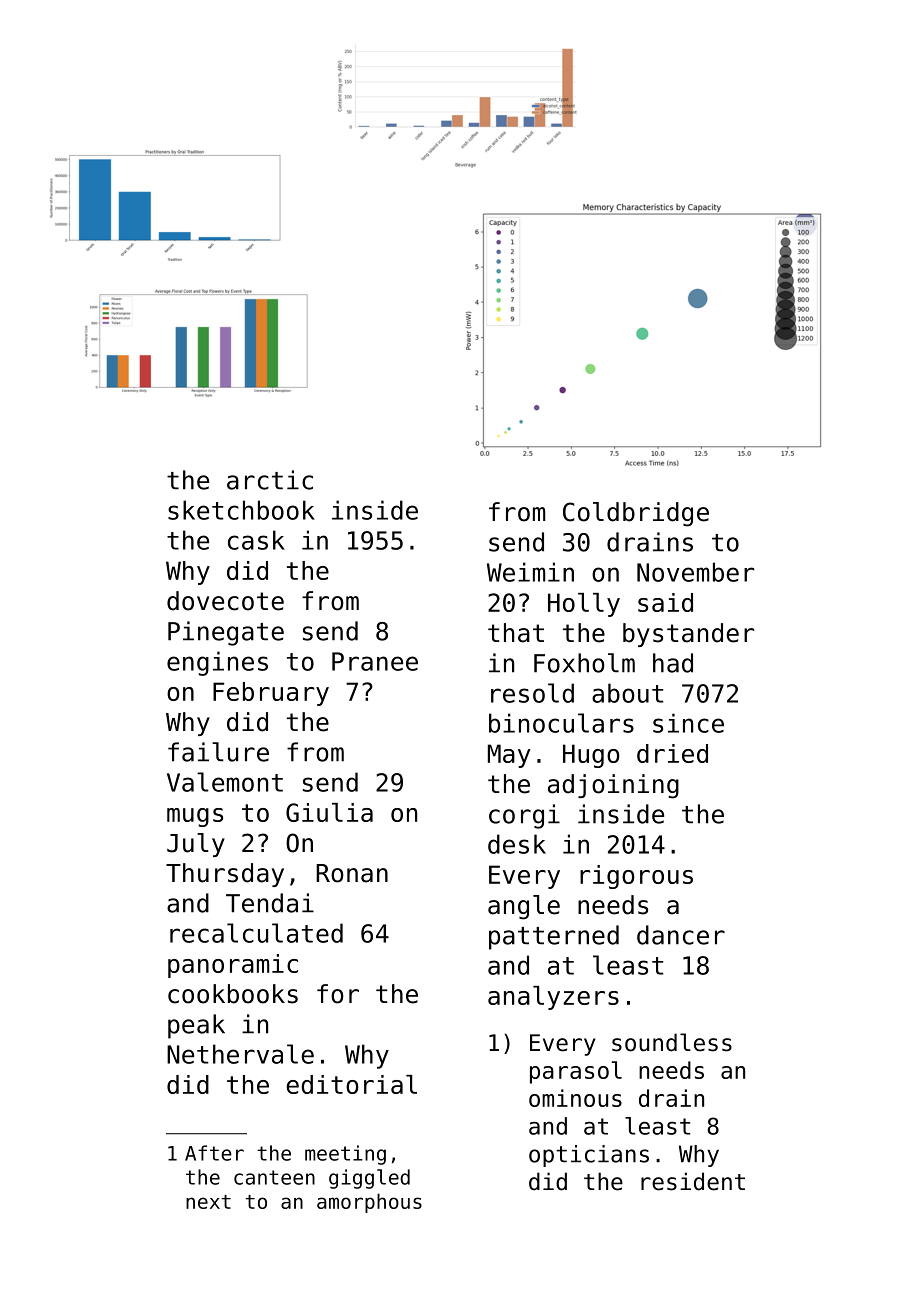 The width and height of the image is (924, 1311). What do you see at coordinates (241, 510) in the image?
I see `sketchbook` at bounding box center [241, 510].
